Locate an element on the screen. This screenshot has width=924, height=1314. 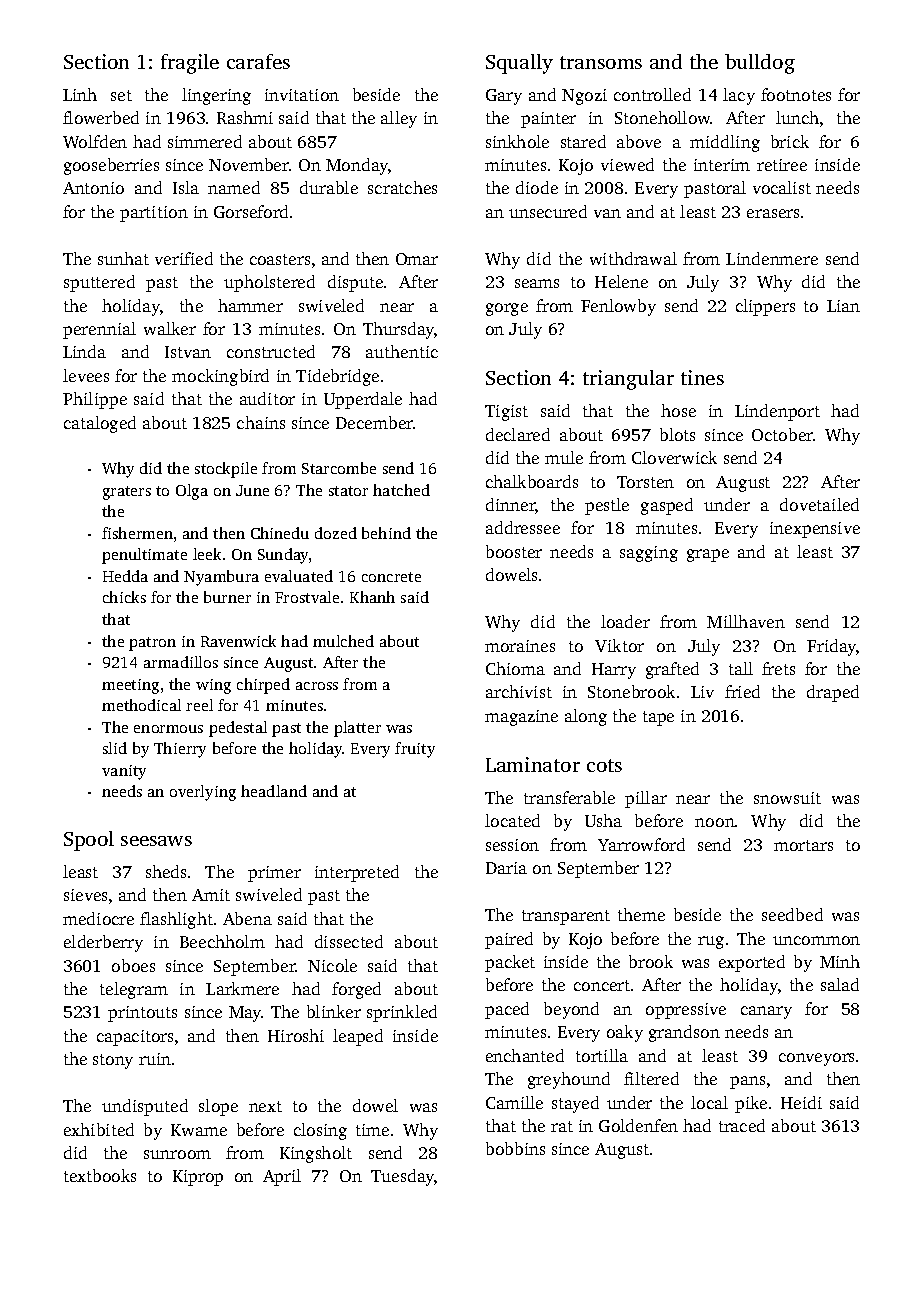
paired is located at coordinates (509, 940).
